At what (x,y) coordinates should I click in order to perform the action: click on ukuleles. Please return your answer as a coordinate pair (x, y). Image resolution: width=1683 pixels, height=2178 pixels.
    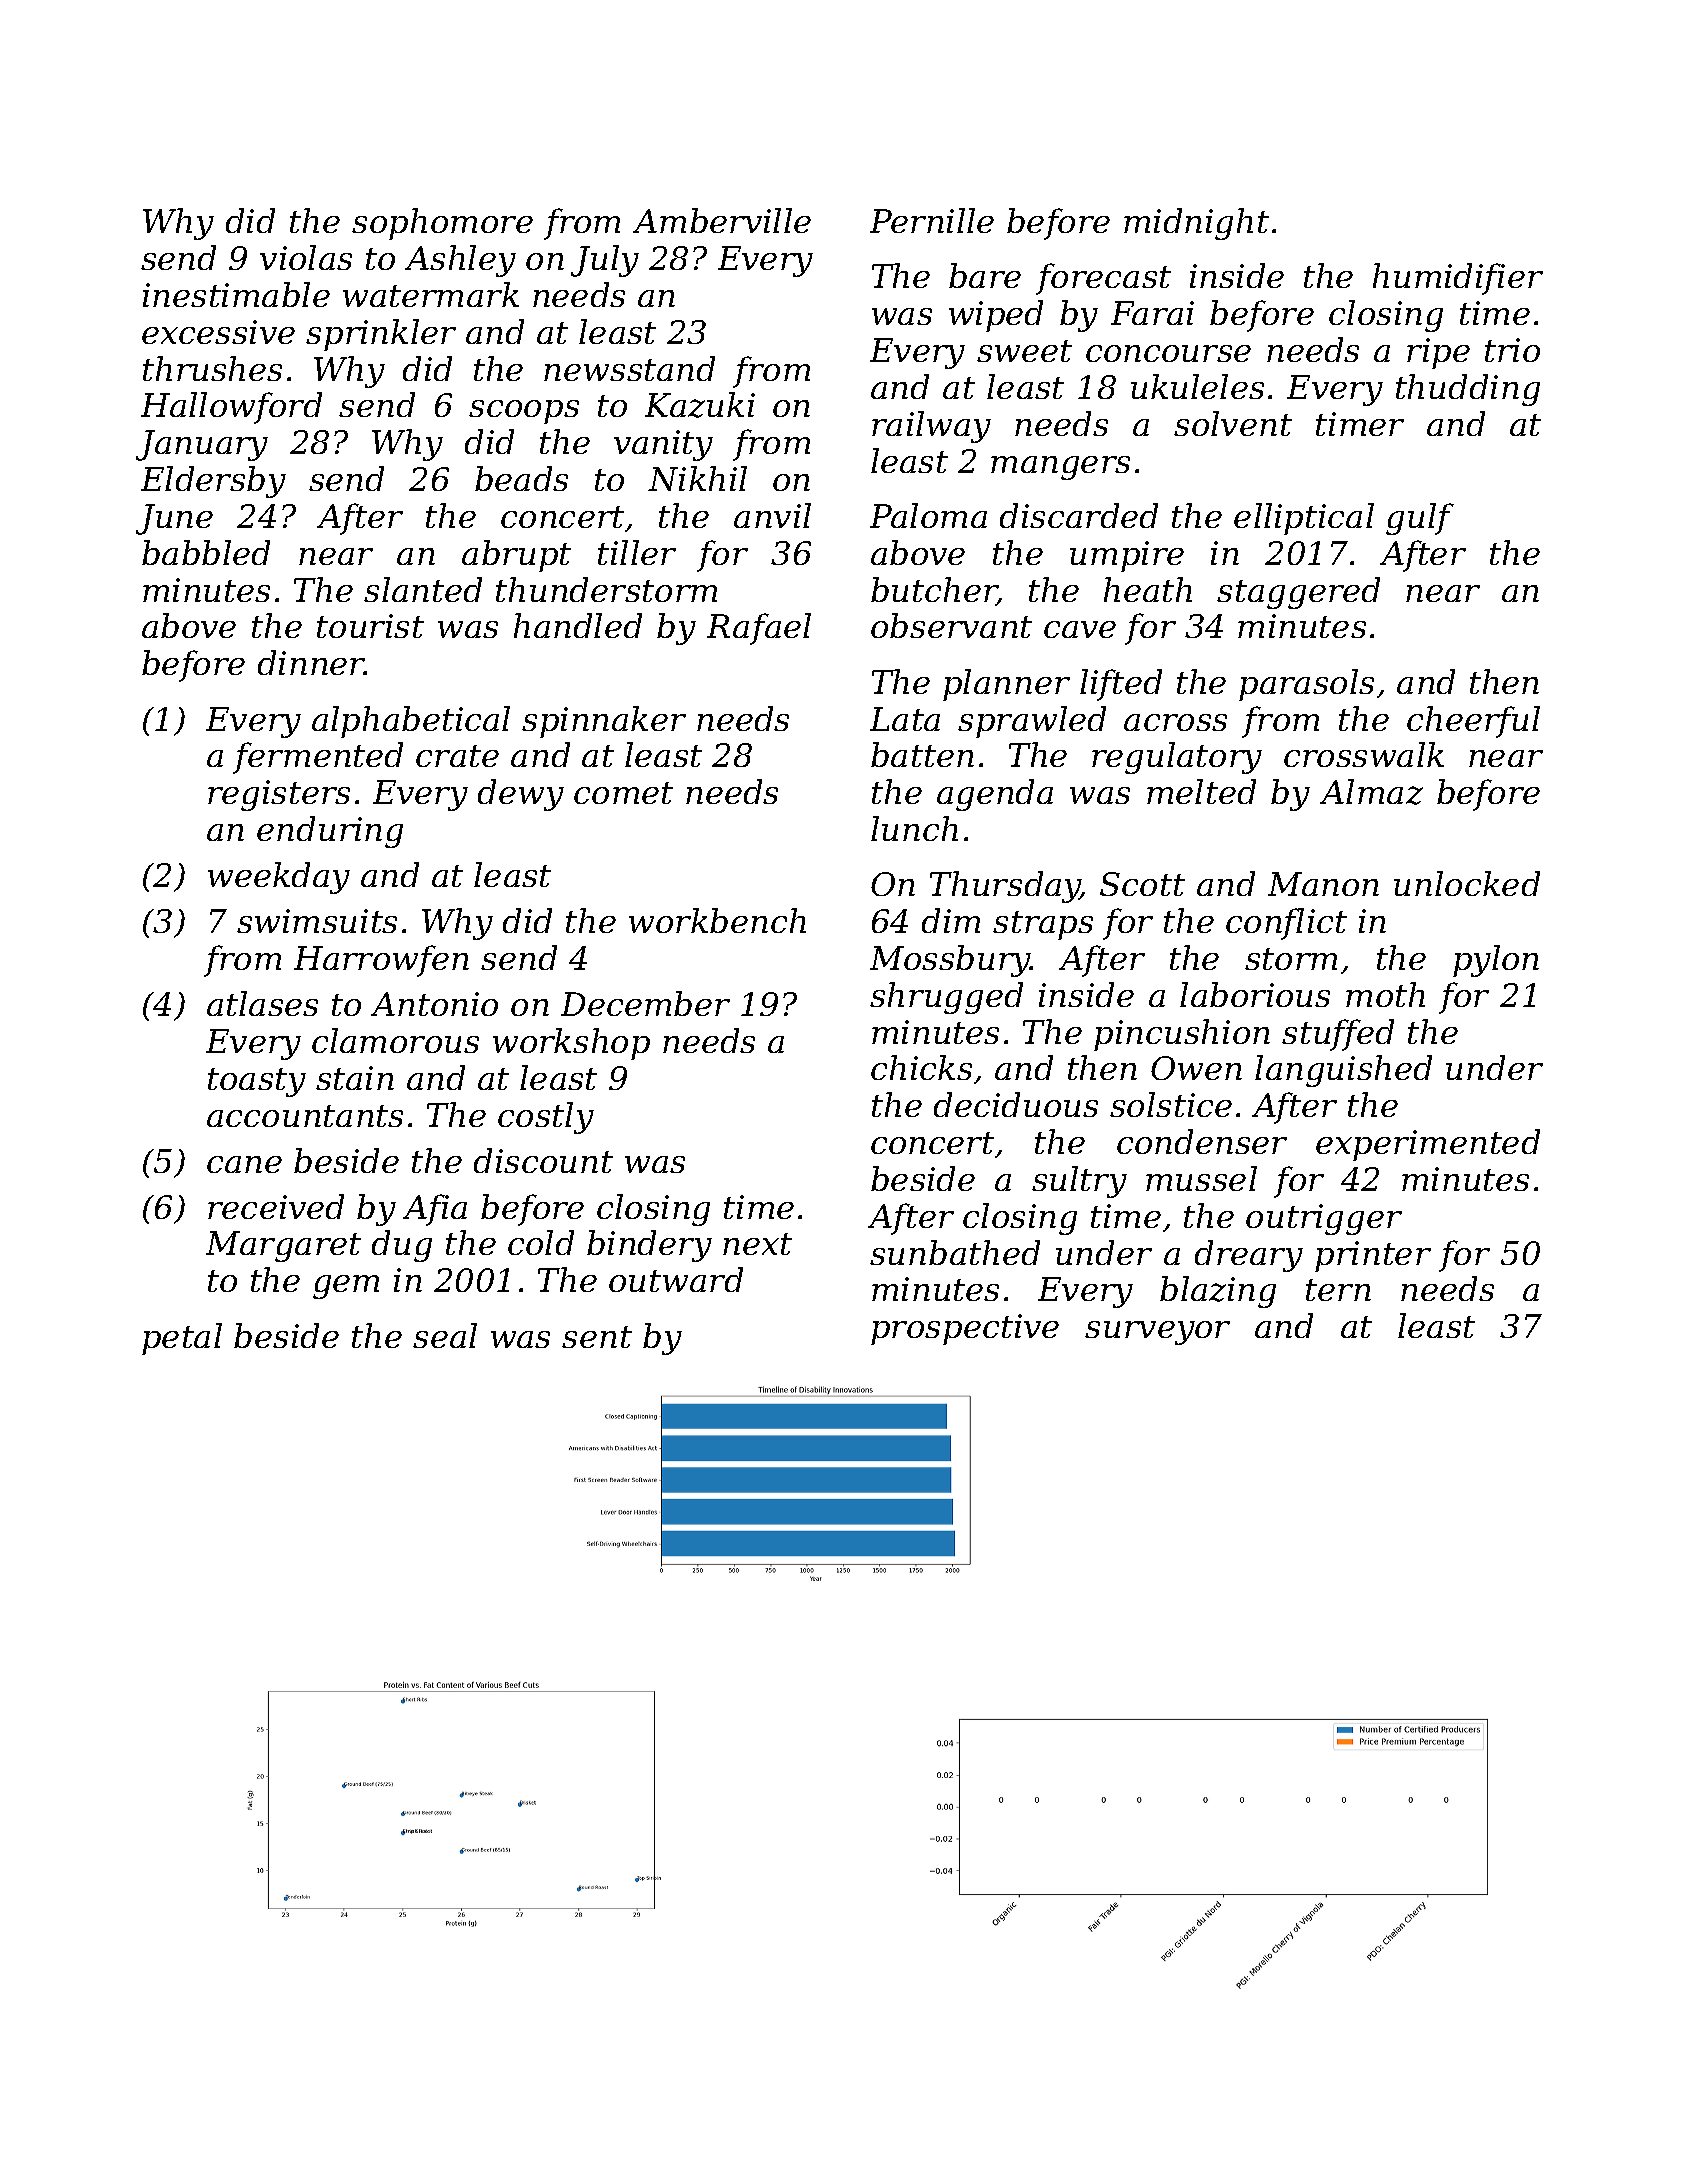
    Looking at the image, I should click on (1197, 386).
